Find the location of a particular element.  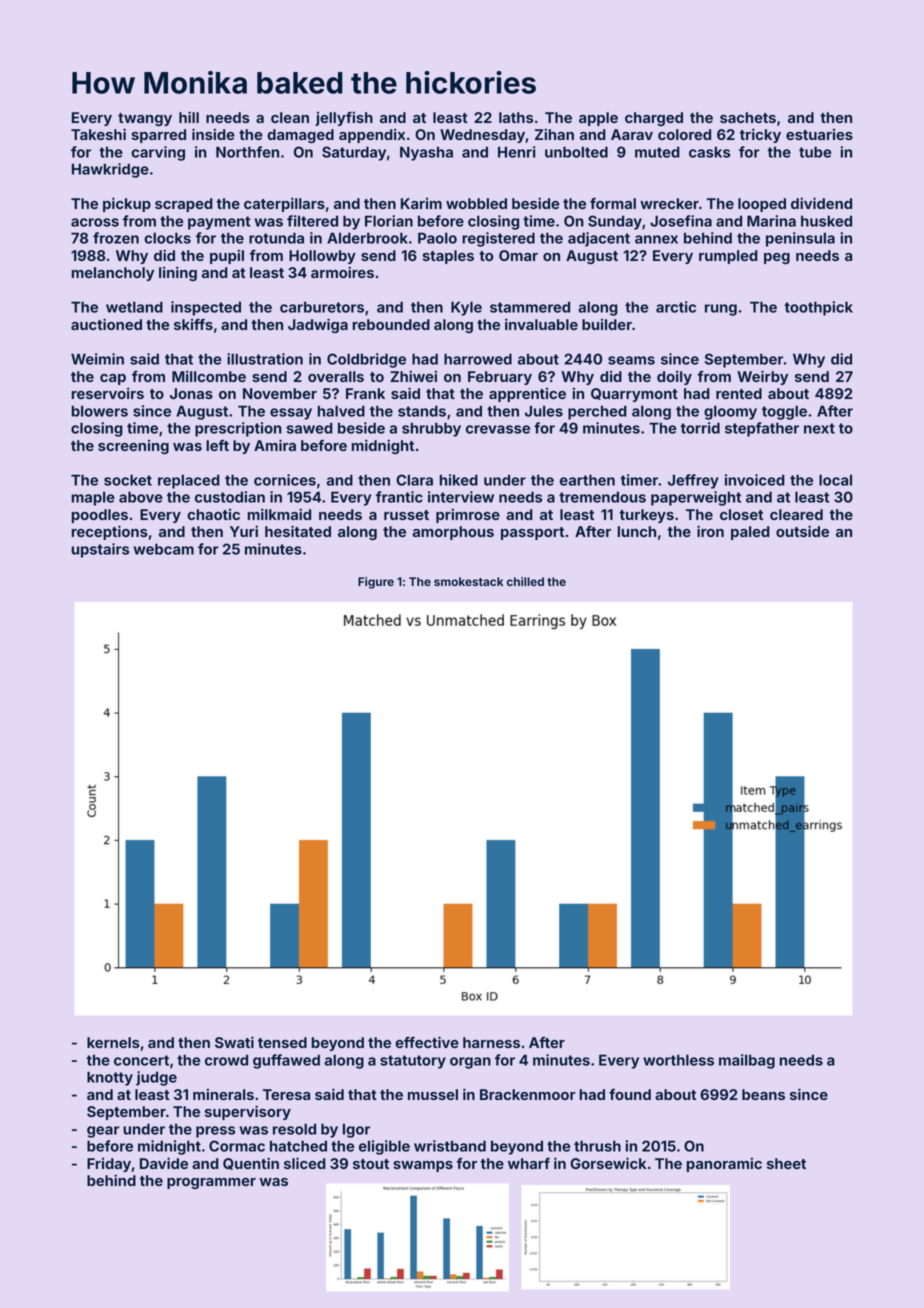

lining is located at coordinates (178, 273).
